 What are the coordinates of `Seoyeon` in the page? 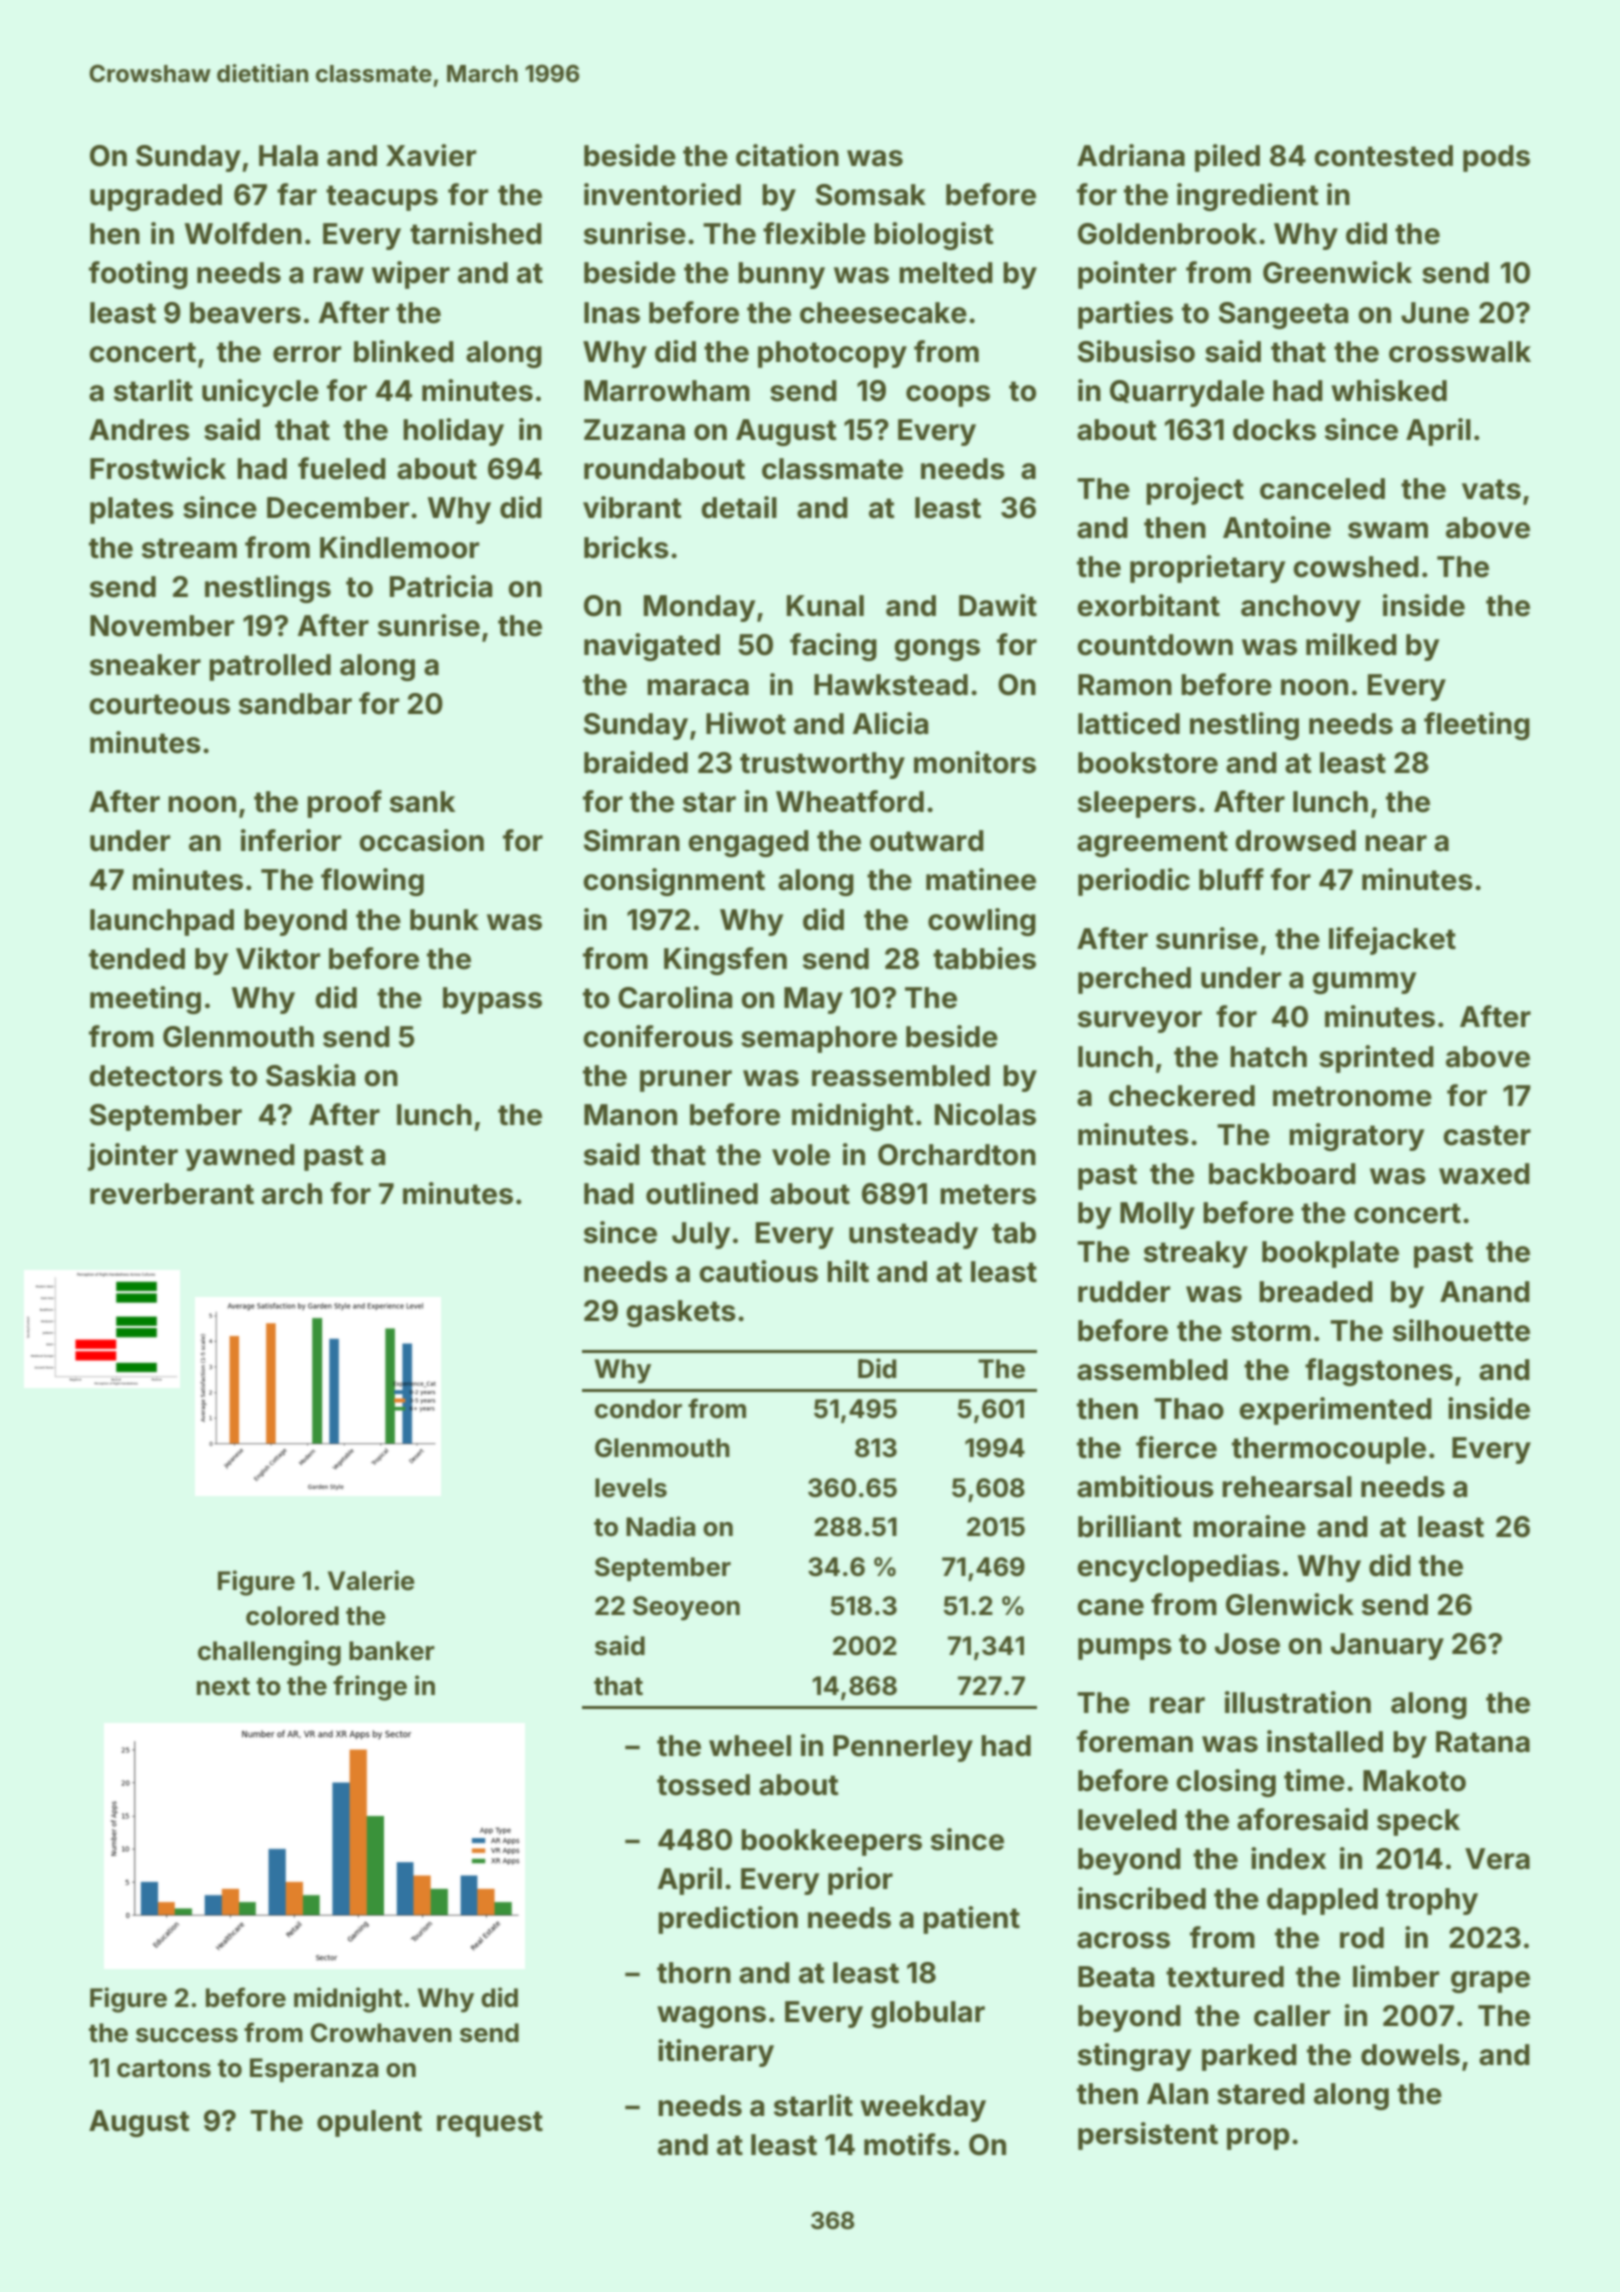 It's located at (686, 1608).
